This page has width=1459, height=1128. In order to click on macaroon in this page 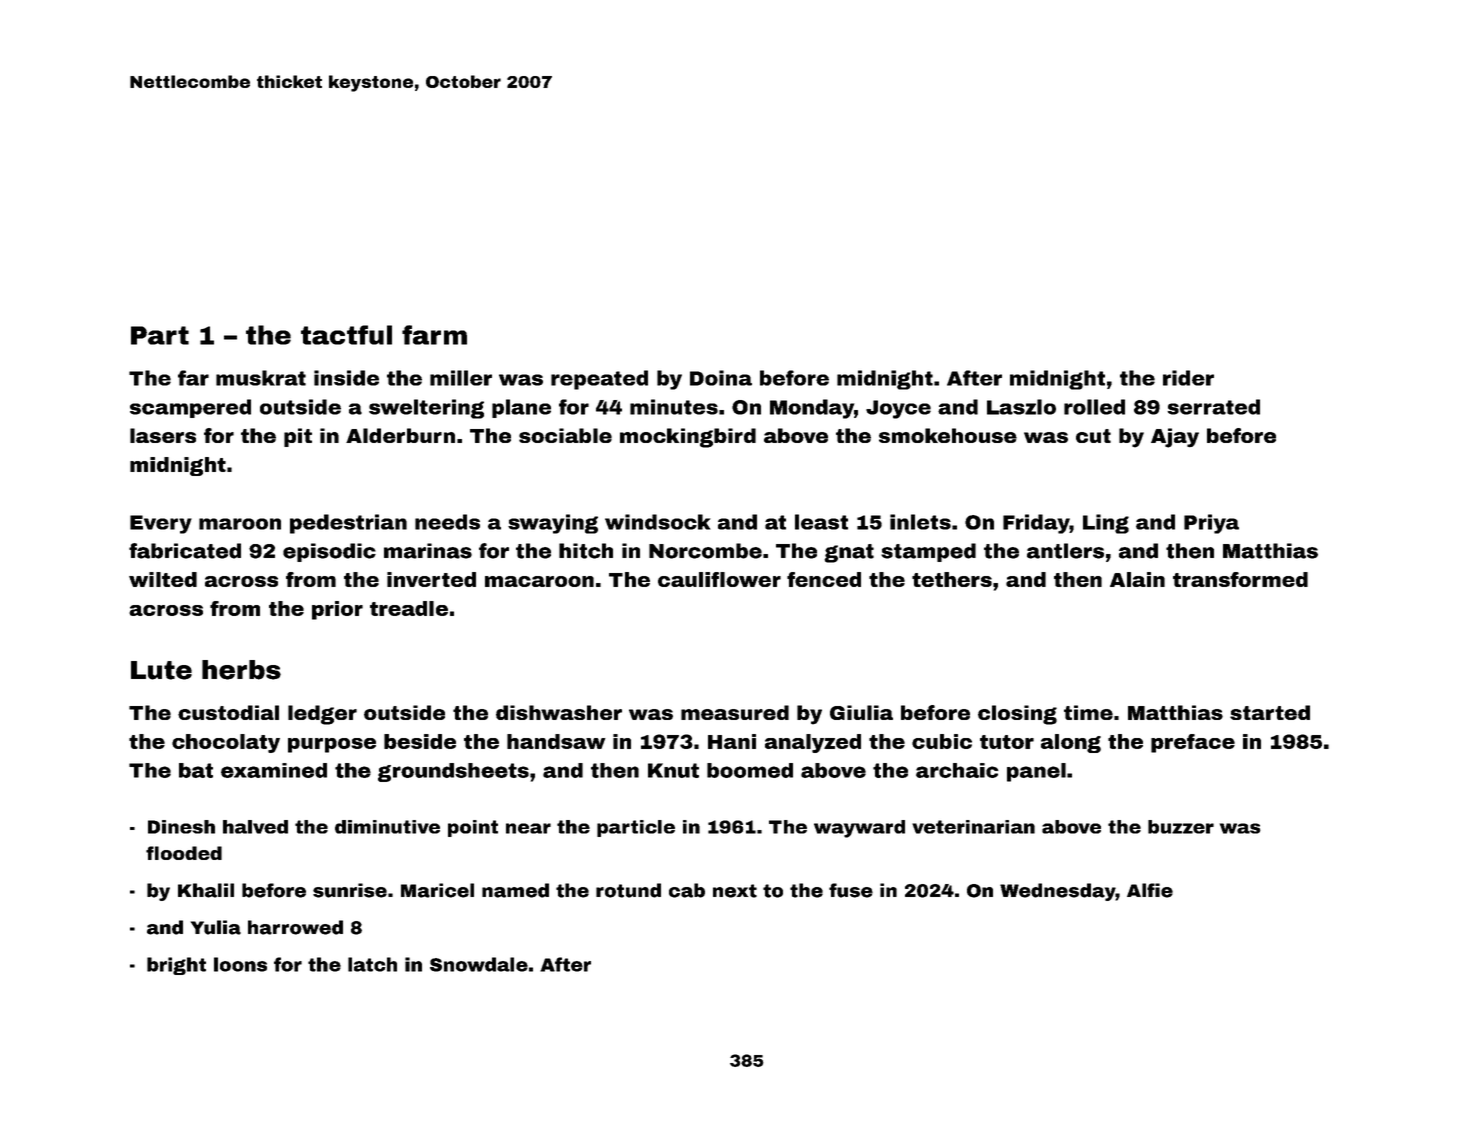, I will do `click(539, 581)`.
